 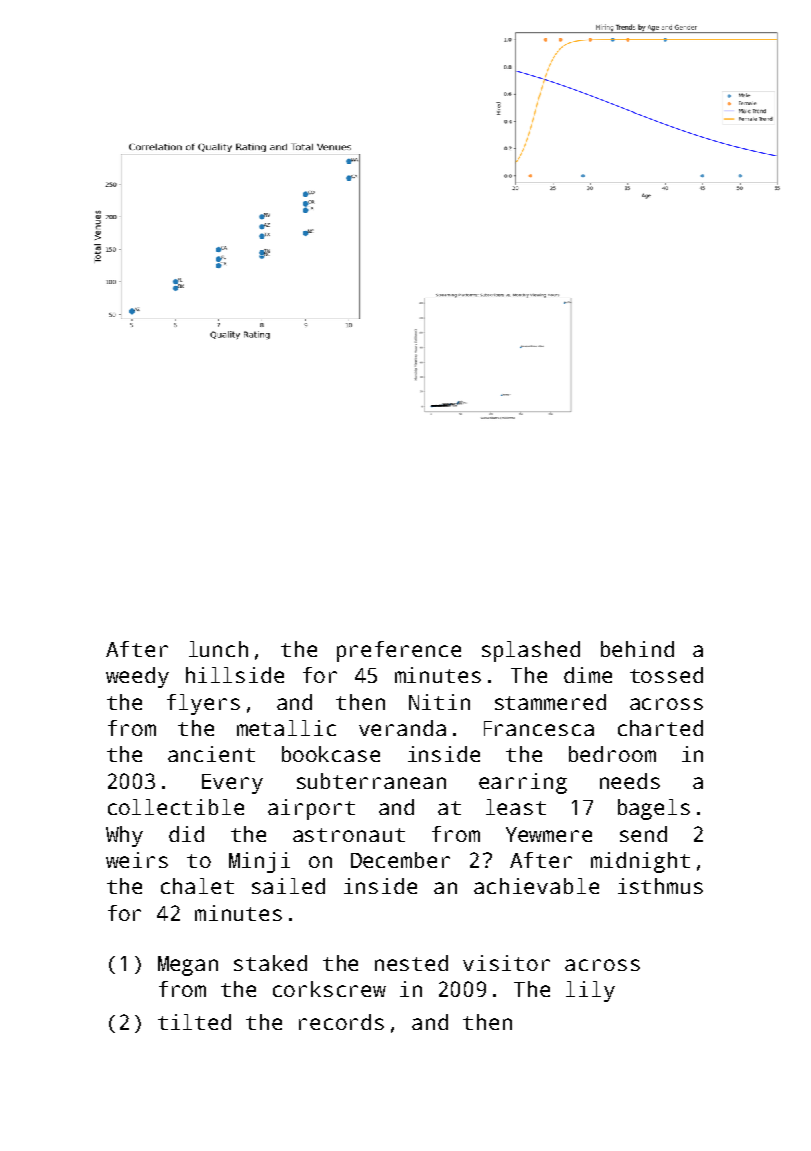 I want to click on needs, so click(x=630, y=781).
